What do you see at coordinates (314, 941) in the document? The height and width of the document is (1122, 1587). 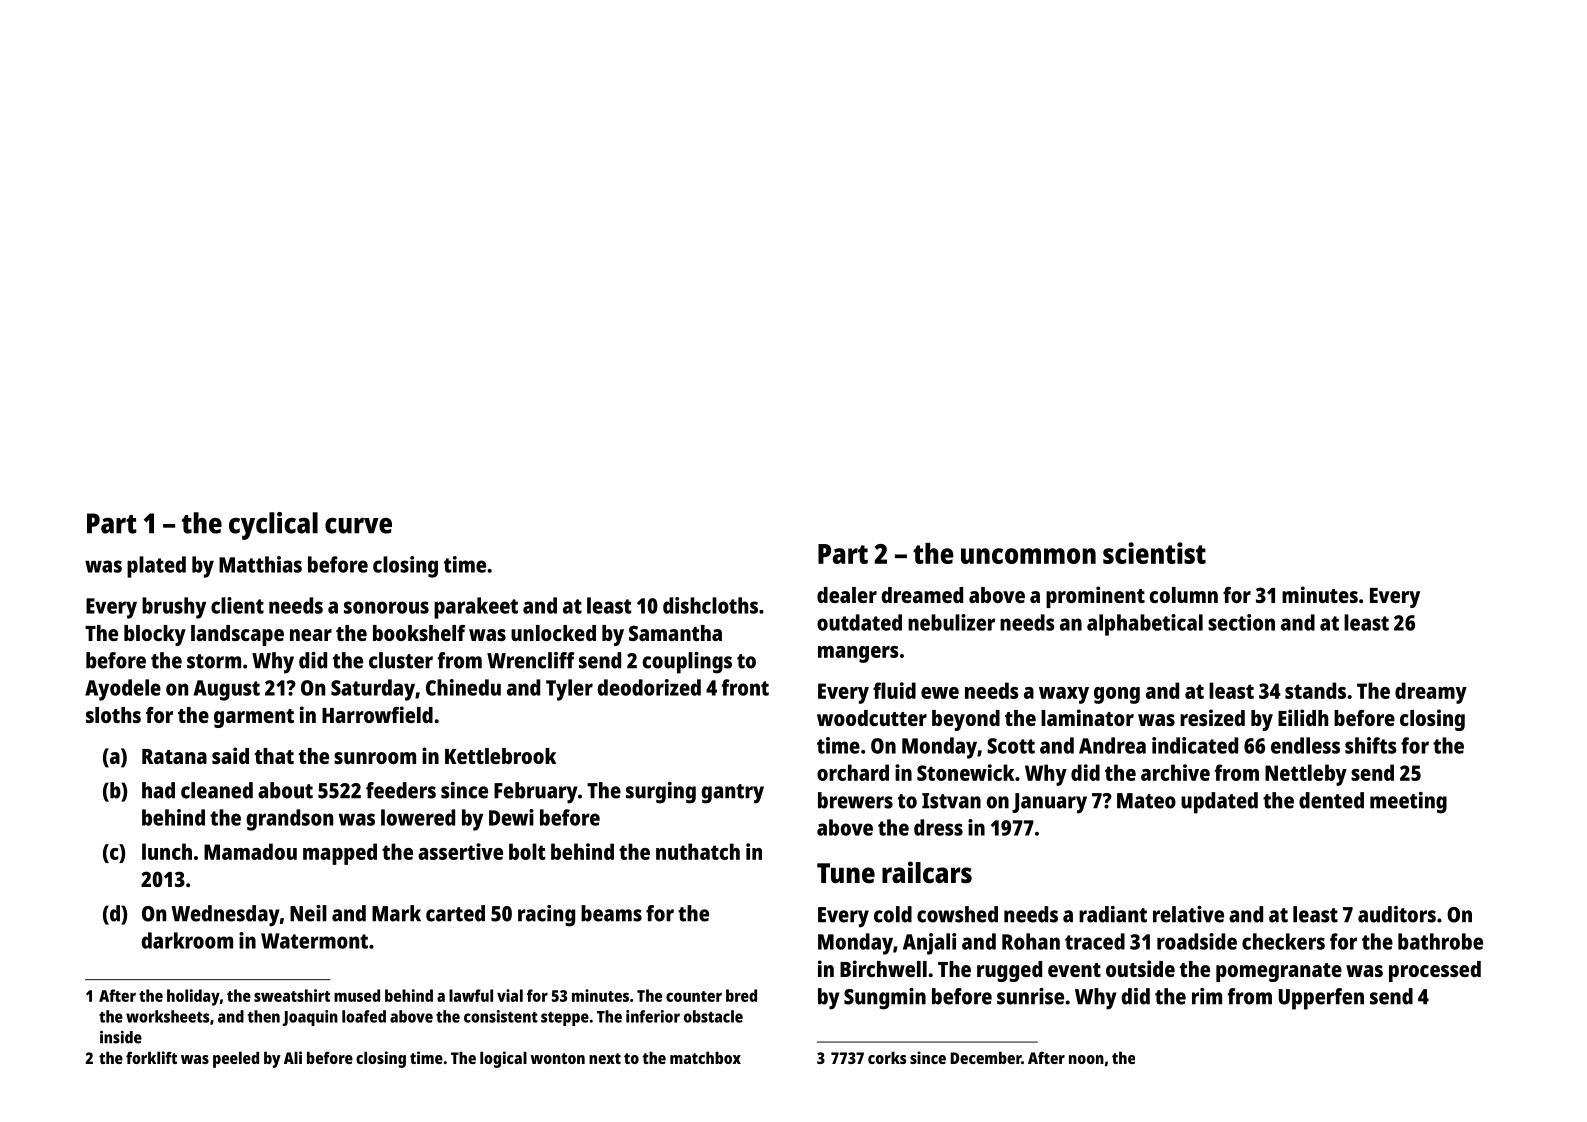 I see `Watermont` at bounding box center [314, 941].
